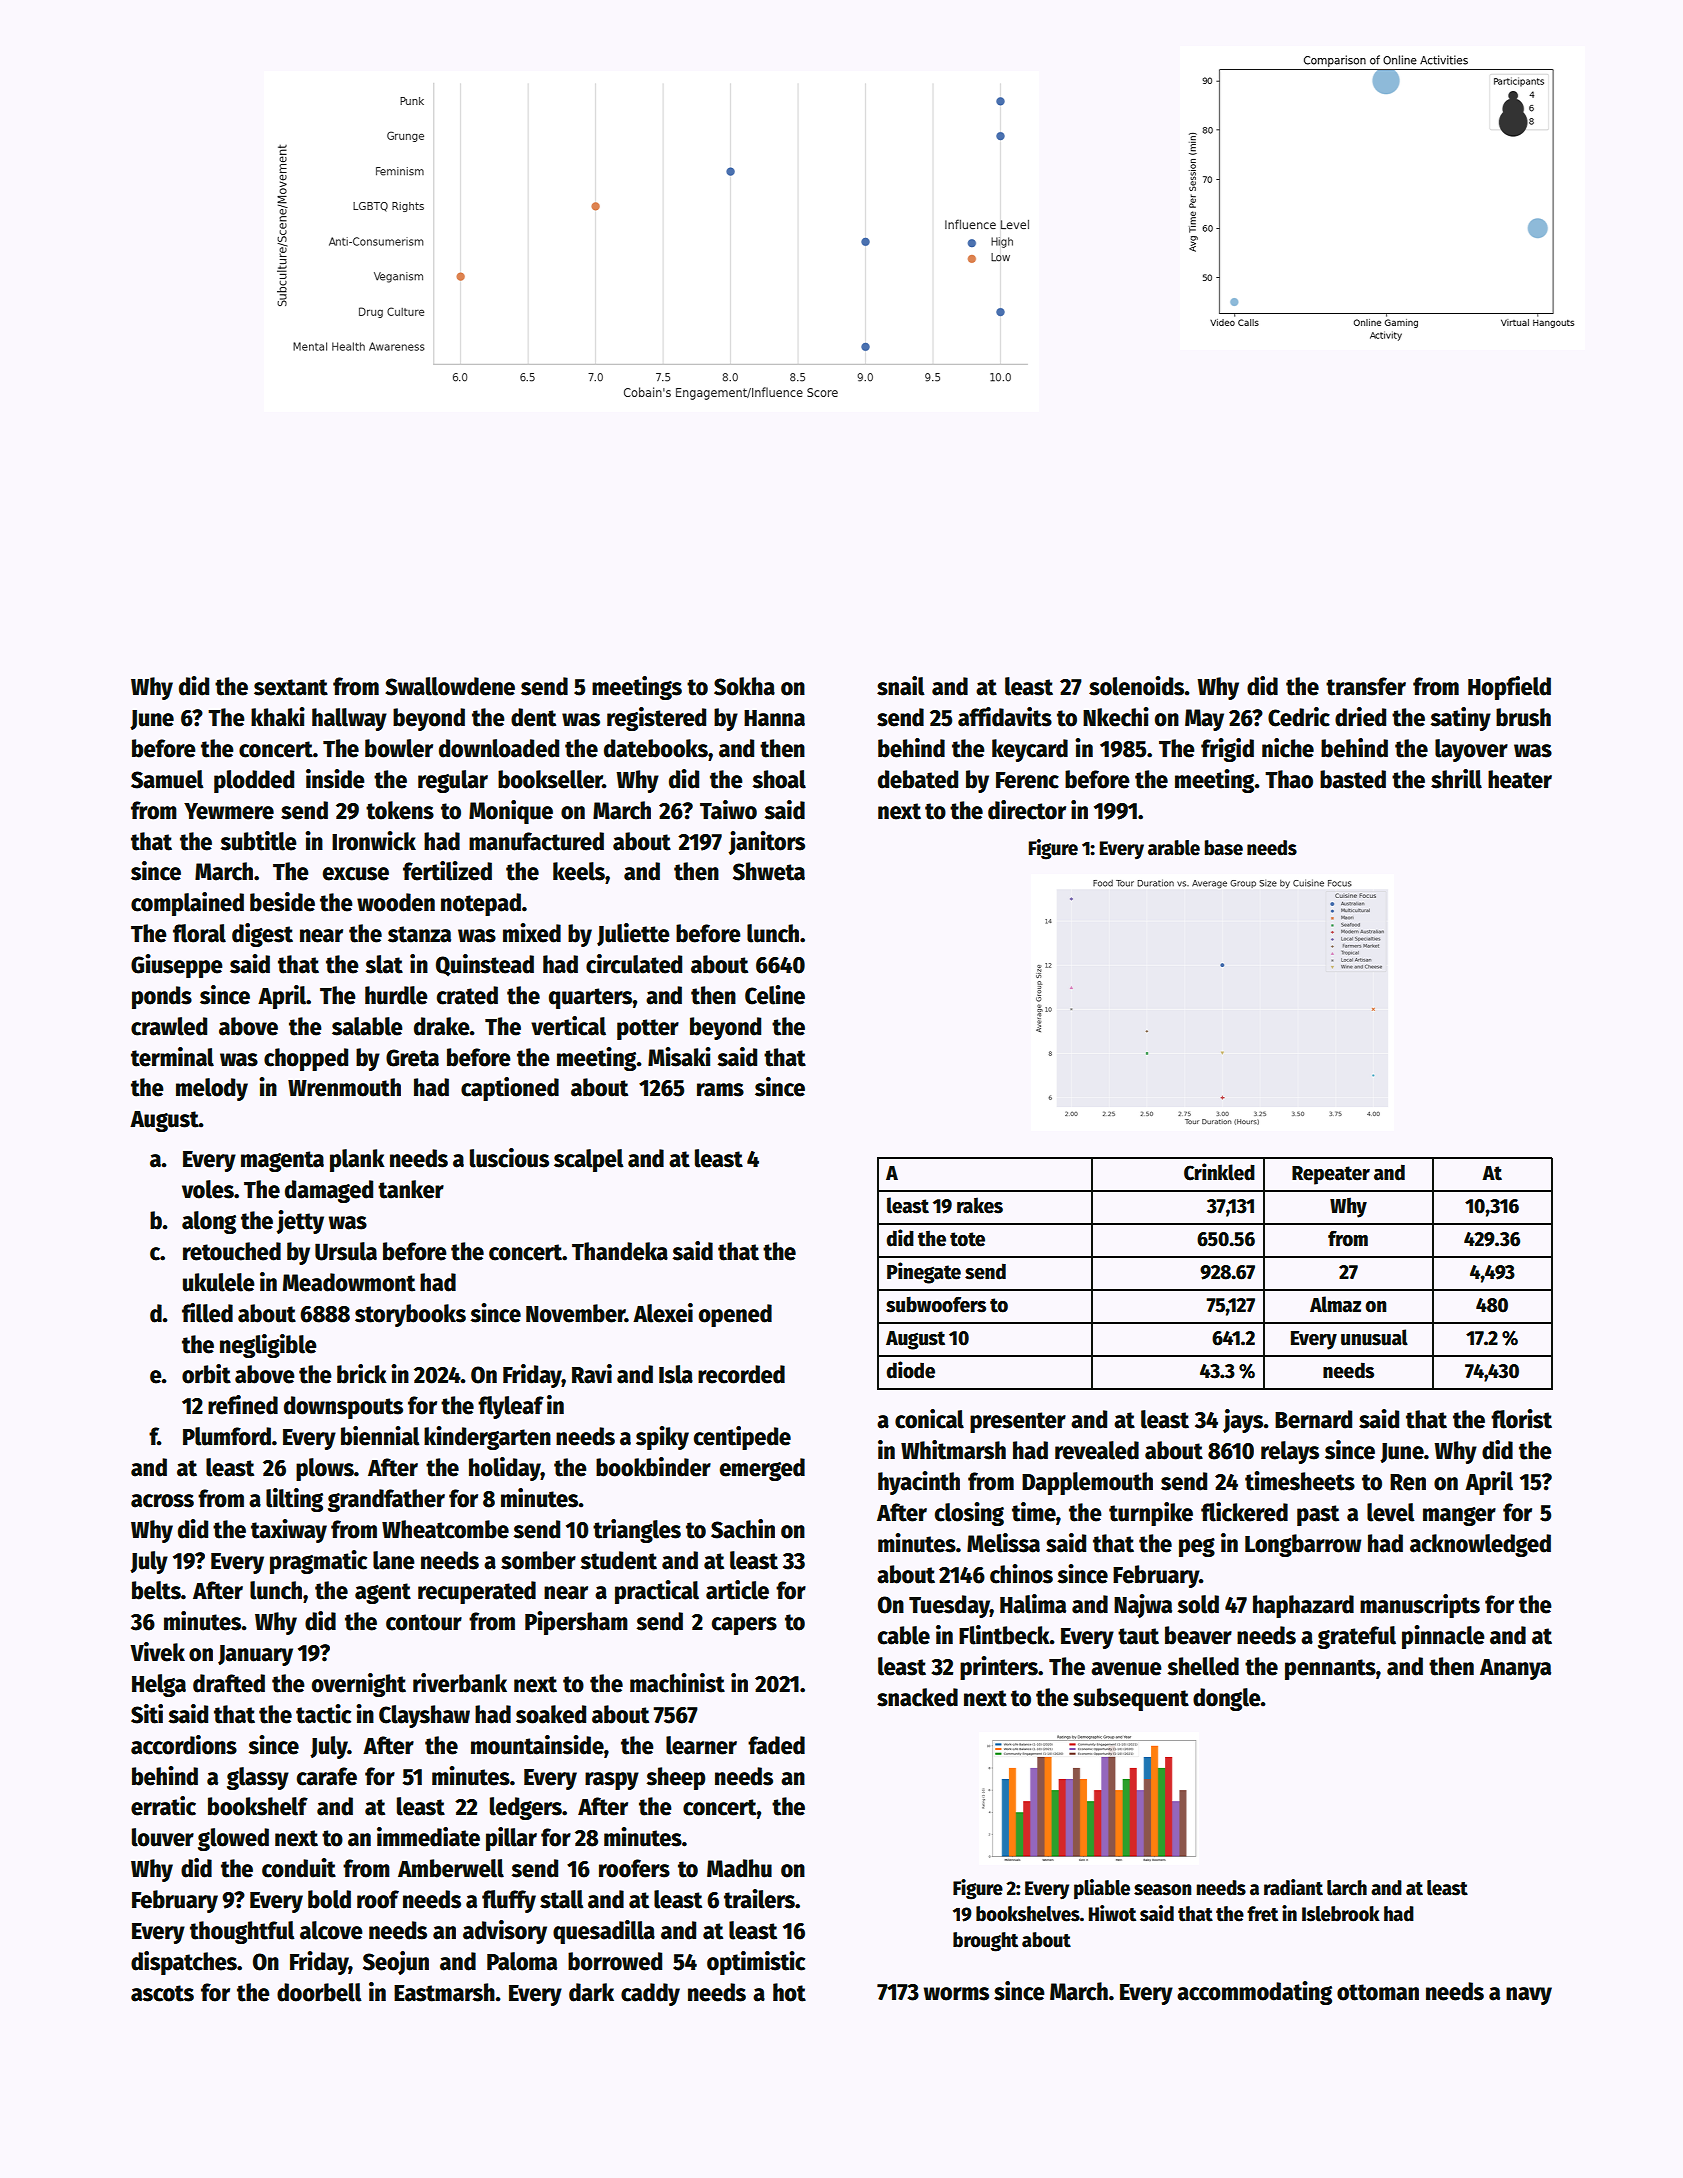 This screenshot has width=1683, height=2178. I want to click on snail, so click(901, 686).
